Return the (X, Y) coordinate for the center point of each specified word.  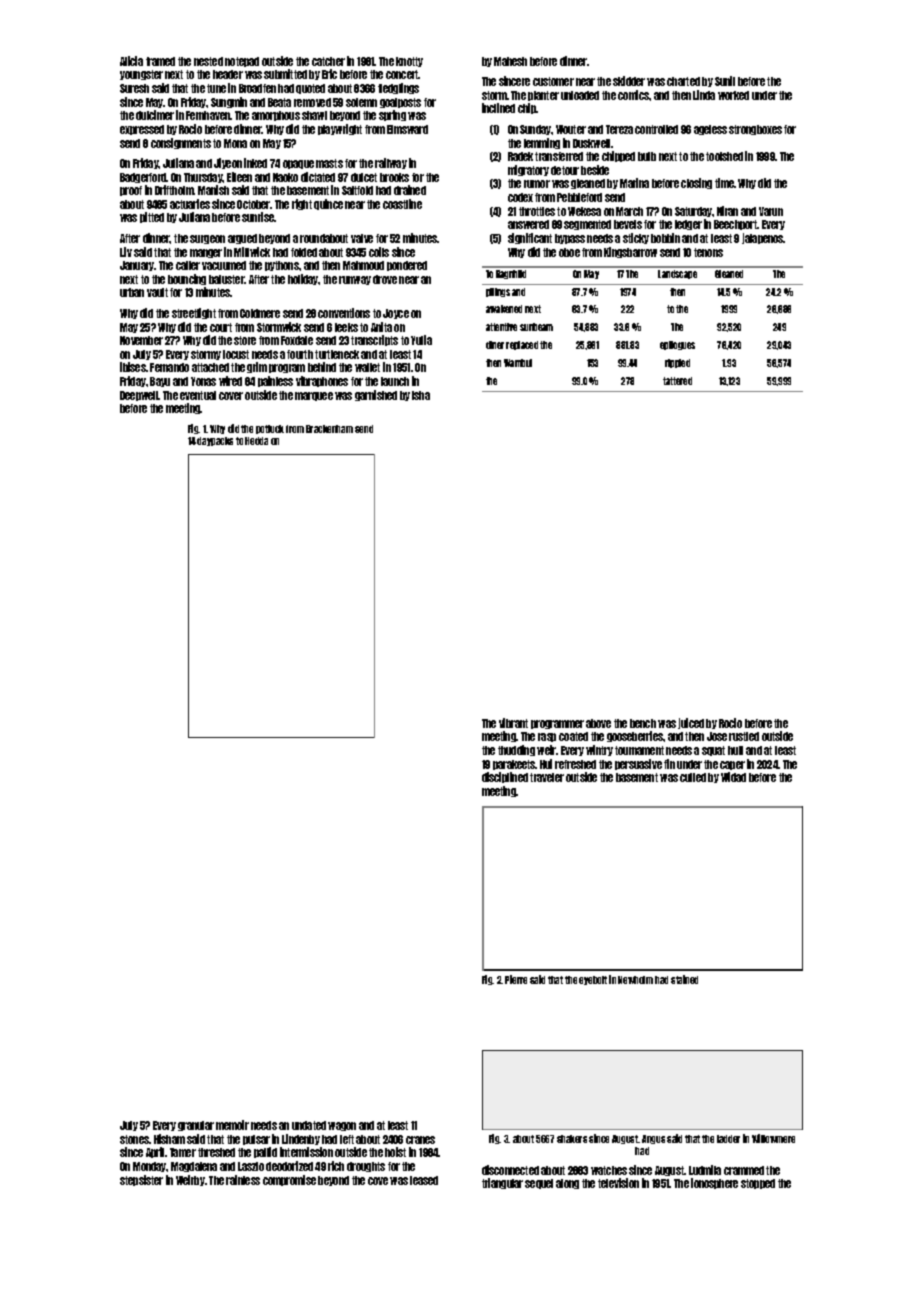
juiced (691, 723)
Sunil (725, 81)
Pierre (516, 979)
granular (196, 1126)
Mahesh (510, 61)
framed (160, 61)
